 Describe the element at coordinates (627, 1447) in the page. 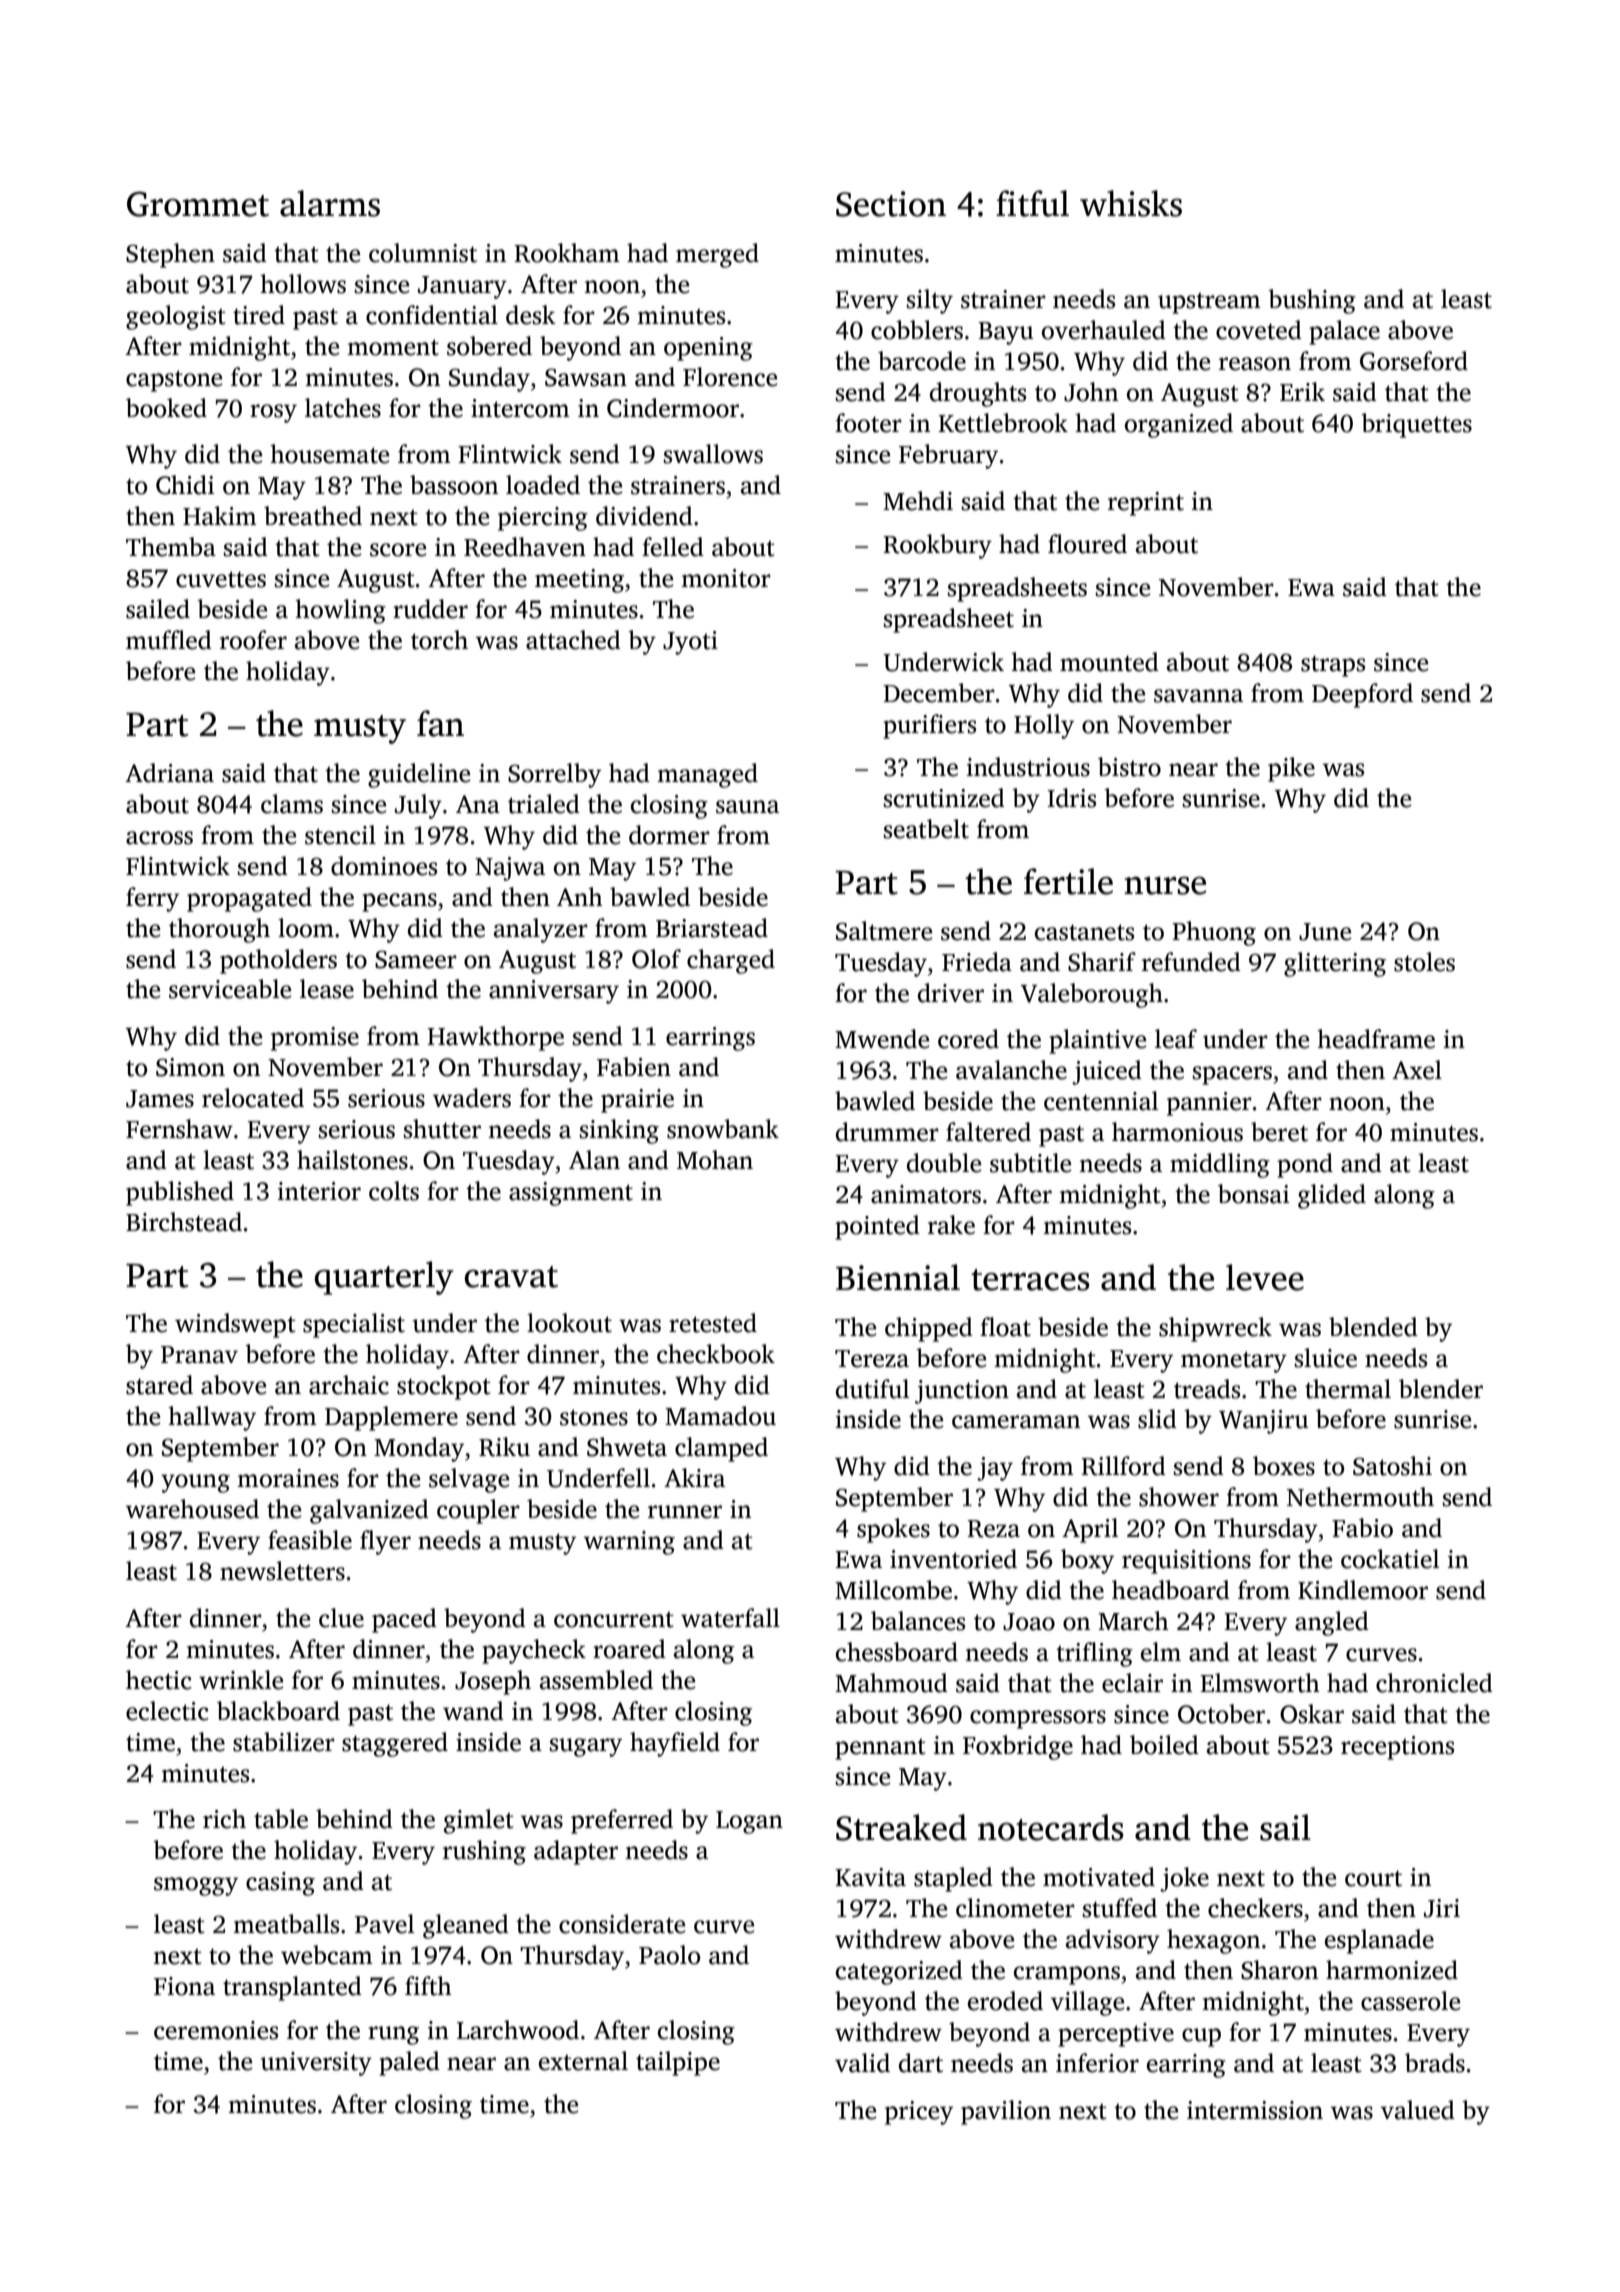

I see `Shweta` at that location.
